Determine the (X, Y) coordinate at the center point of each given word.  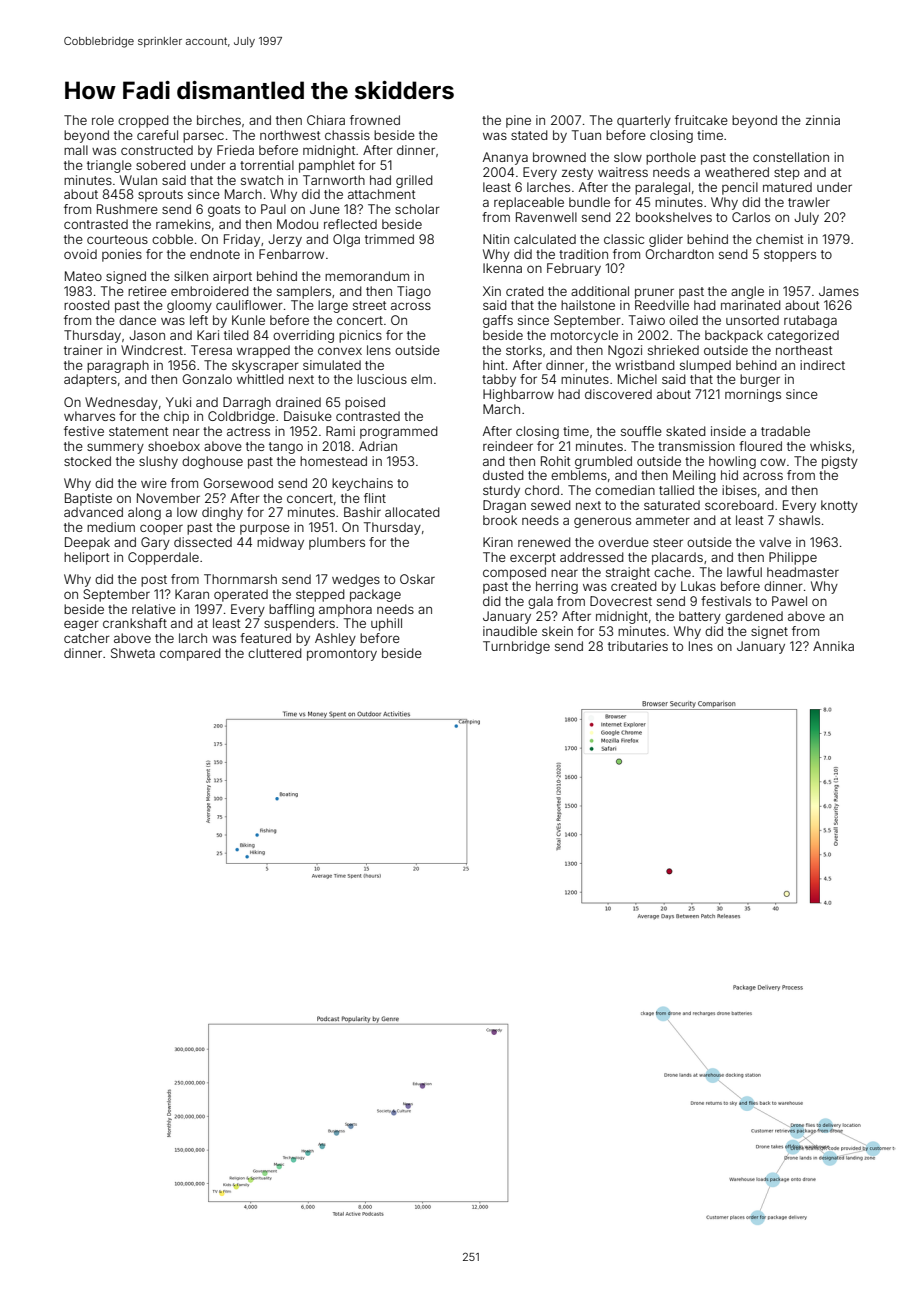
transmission (696, 446)
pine (518, 121)
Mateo (83, 276)
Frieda (235, 150)
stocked (87, 461)
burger (760, 380)
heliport (86, 558)
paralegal (662, 188)
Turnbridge (516, 647)
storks (524, 350)
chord (542, 490)
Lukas (698, 586)
